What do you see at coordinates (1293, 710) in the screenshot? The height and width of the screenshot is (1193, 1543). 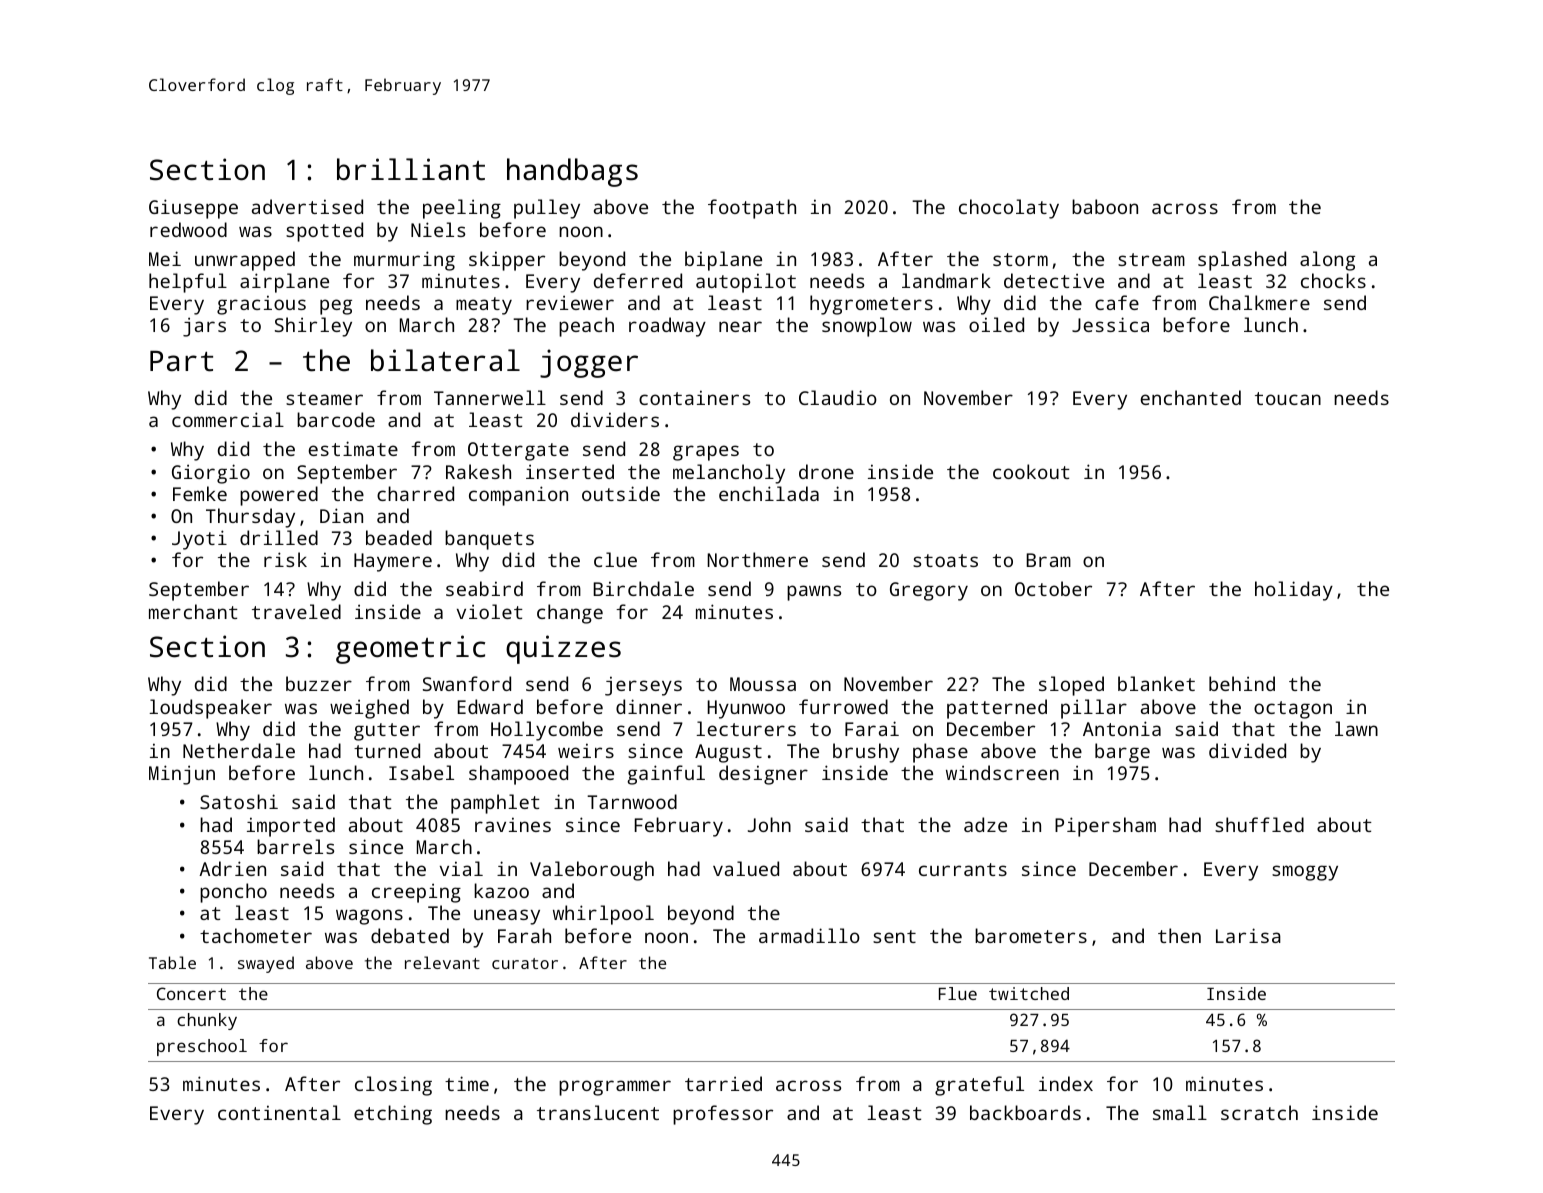 I see `octagon` at bounding box center [1293, 710].
